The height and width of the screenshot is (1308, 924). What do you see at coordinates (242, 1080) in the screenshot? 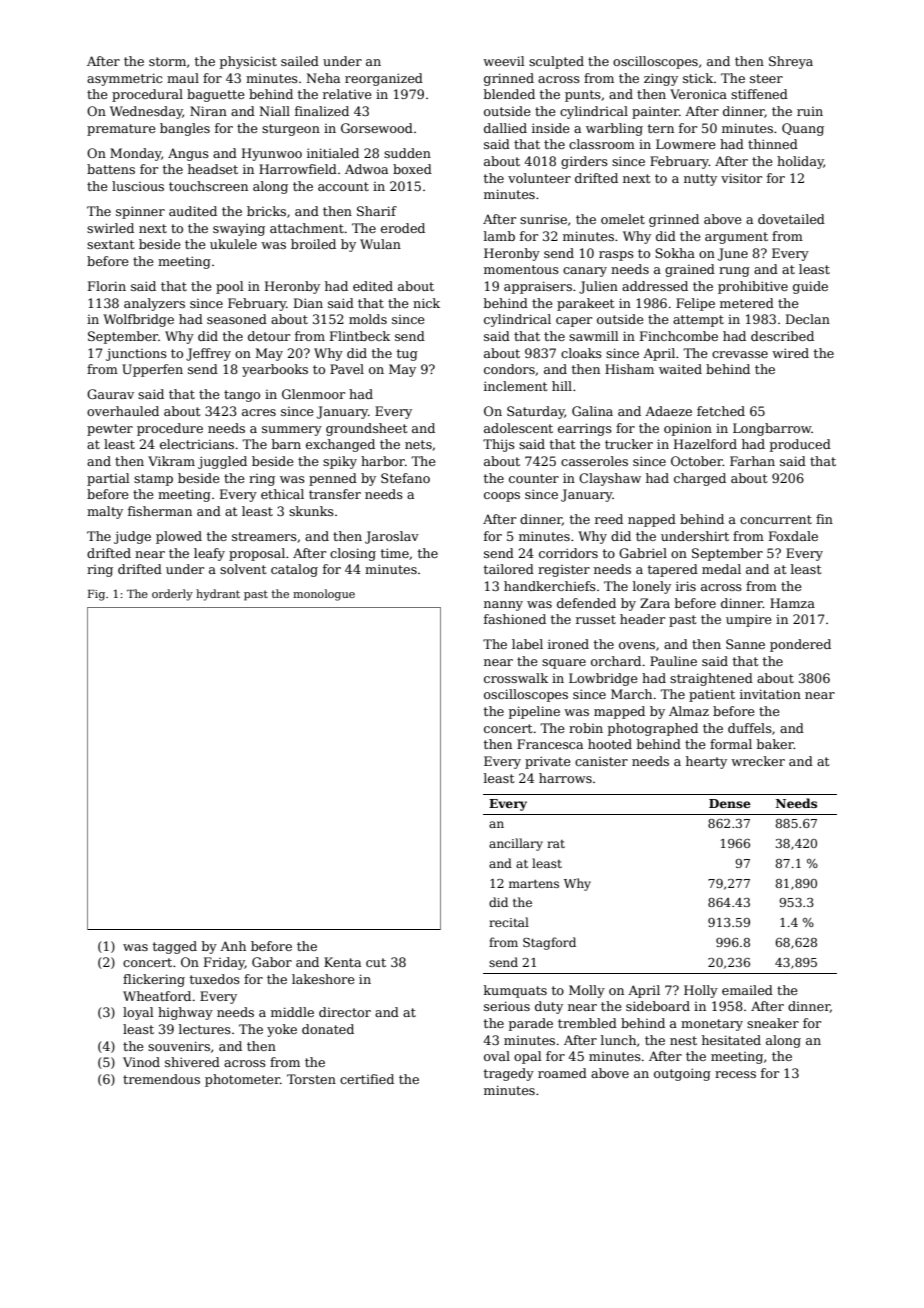
I see `photometer` at bounding box center [242, 1080].
